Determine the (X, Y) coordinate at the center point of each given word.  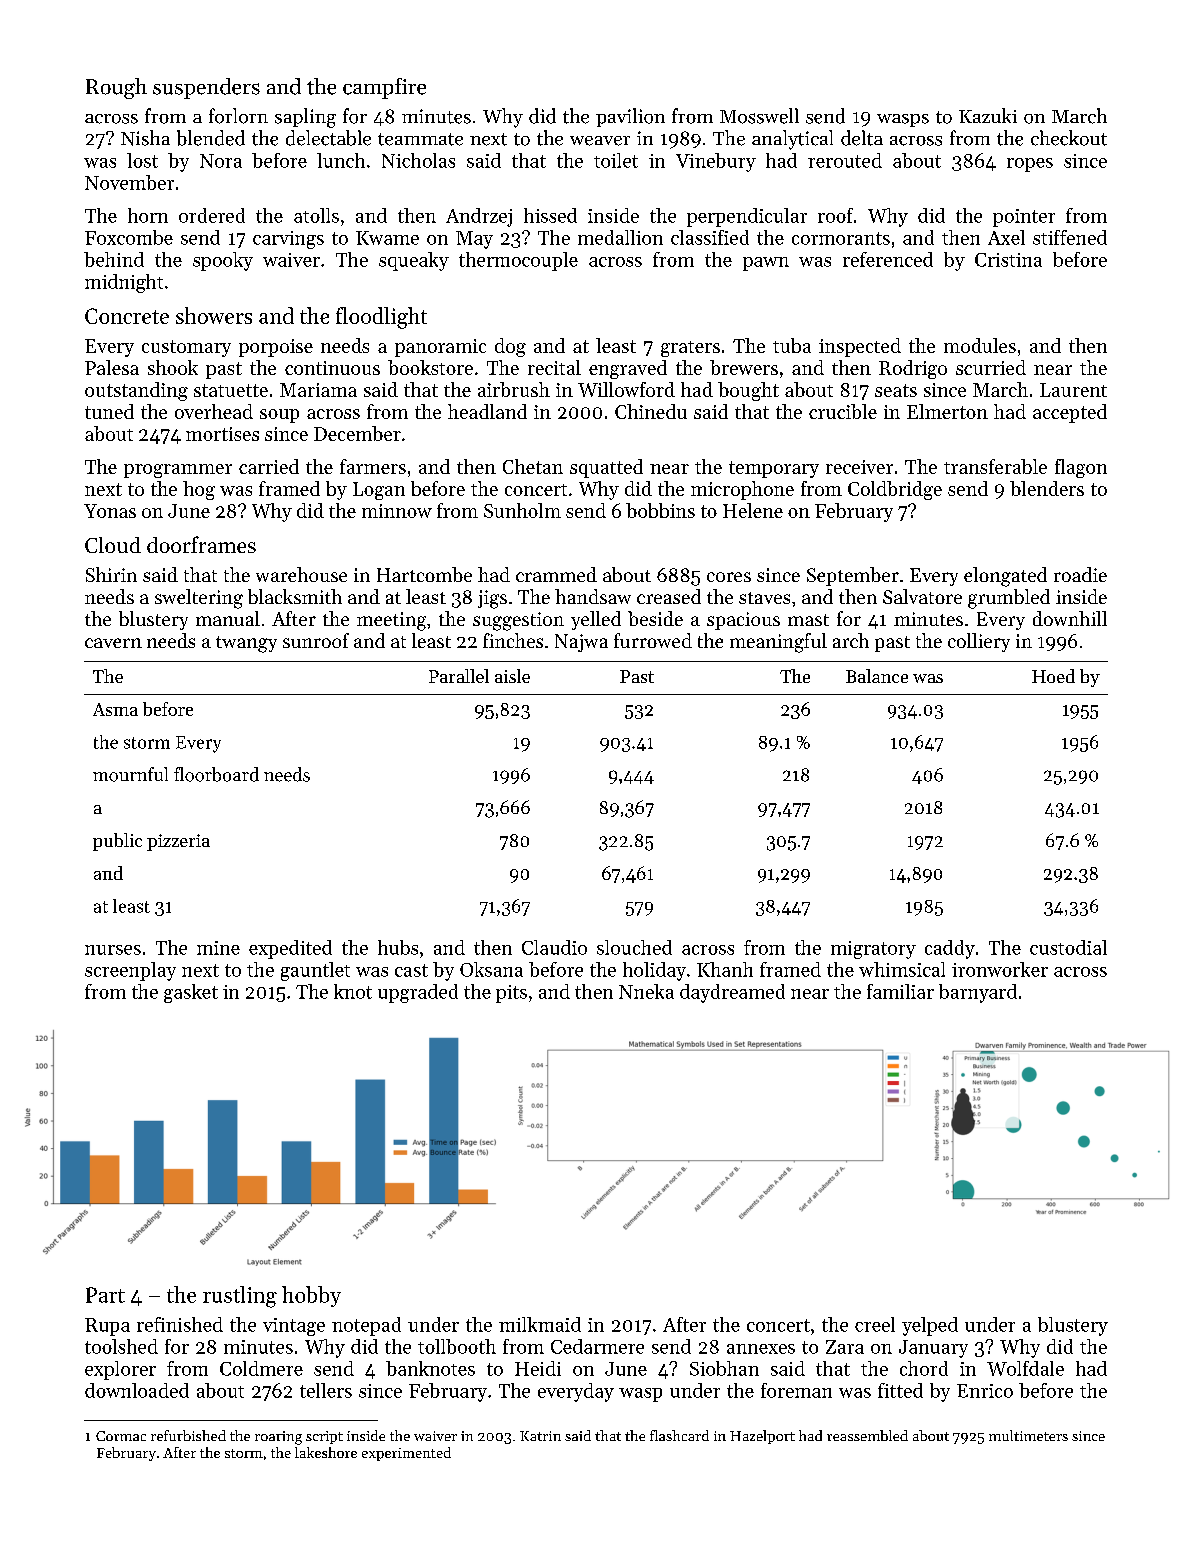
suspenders (206, 88)
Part (105, 1295)
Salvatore (922, 596)
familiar (900, 991)
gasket (191, 993)
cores (729, 577)
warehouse (301, 574)
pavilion (630, 117)
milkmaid (540, 1324)
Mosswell (759, 116)
